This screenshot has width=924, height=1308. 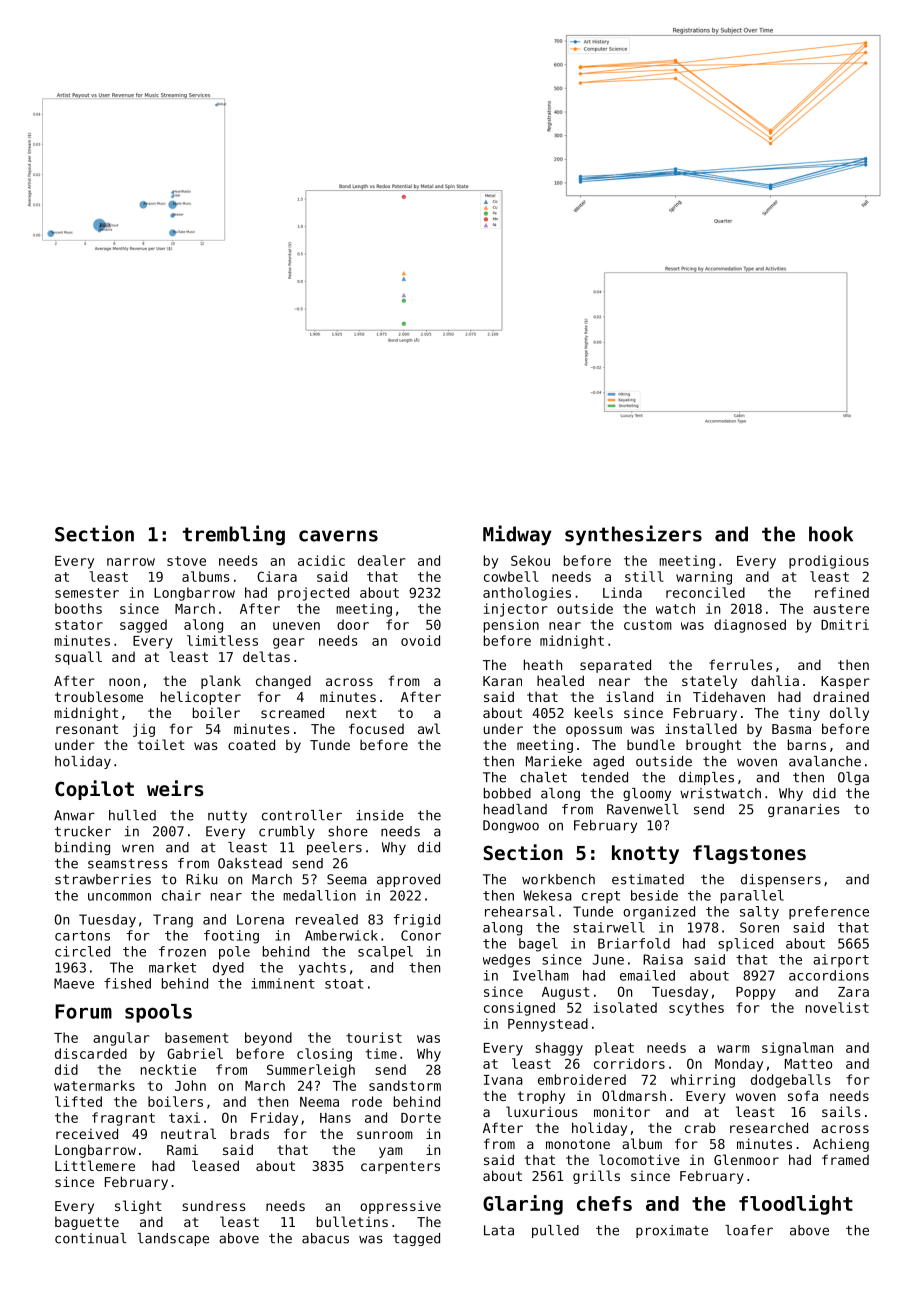 What do you see at coordinates (172, 967) in the screenshot?
I see `market` at bounding box center [172, 967].
